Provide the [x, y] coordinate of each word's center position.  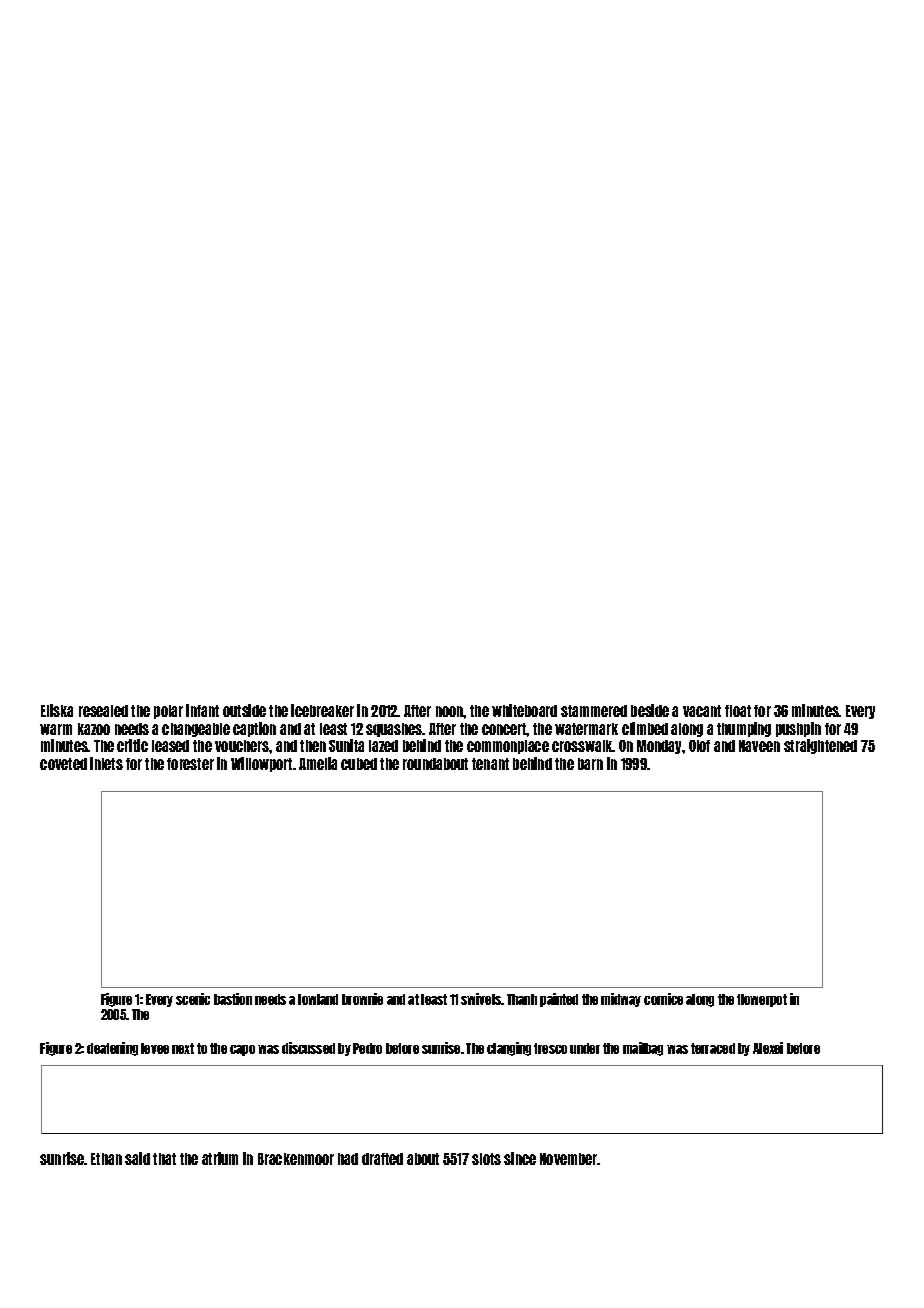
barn [590, 764]
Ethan [106, 1159]
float [738, 711]
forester [190, 764]
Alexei [768, 1048]
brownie [362, 999]
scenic [193, 999]
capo [242, 1050]
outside [244, 710]
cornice [663, 999]
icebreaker [322, 710]
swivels [481, 999]
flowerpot [762, 1000]
